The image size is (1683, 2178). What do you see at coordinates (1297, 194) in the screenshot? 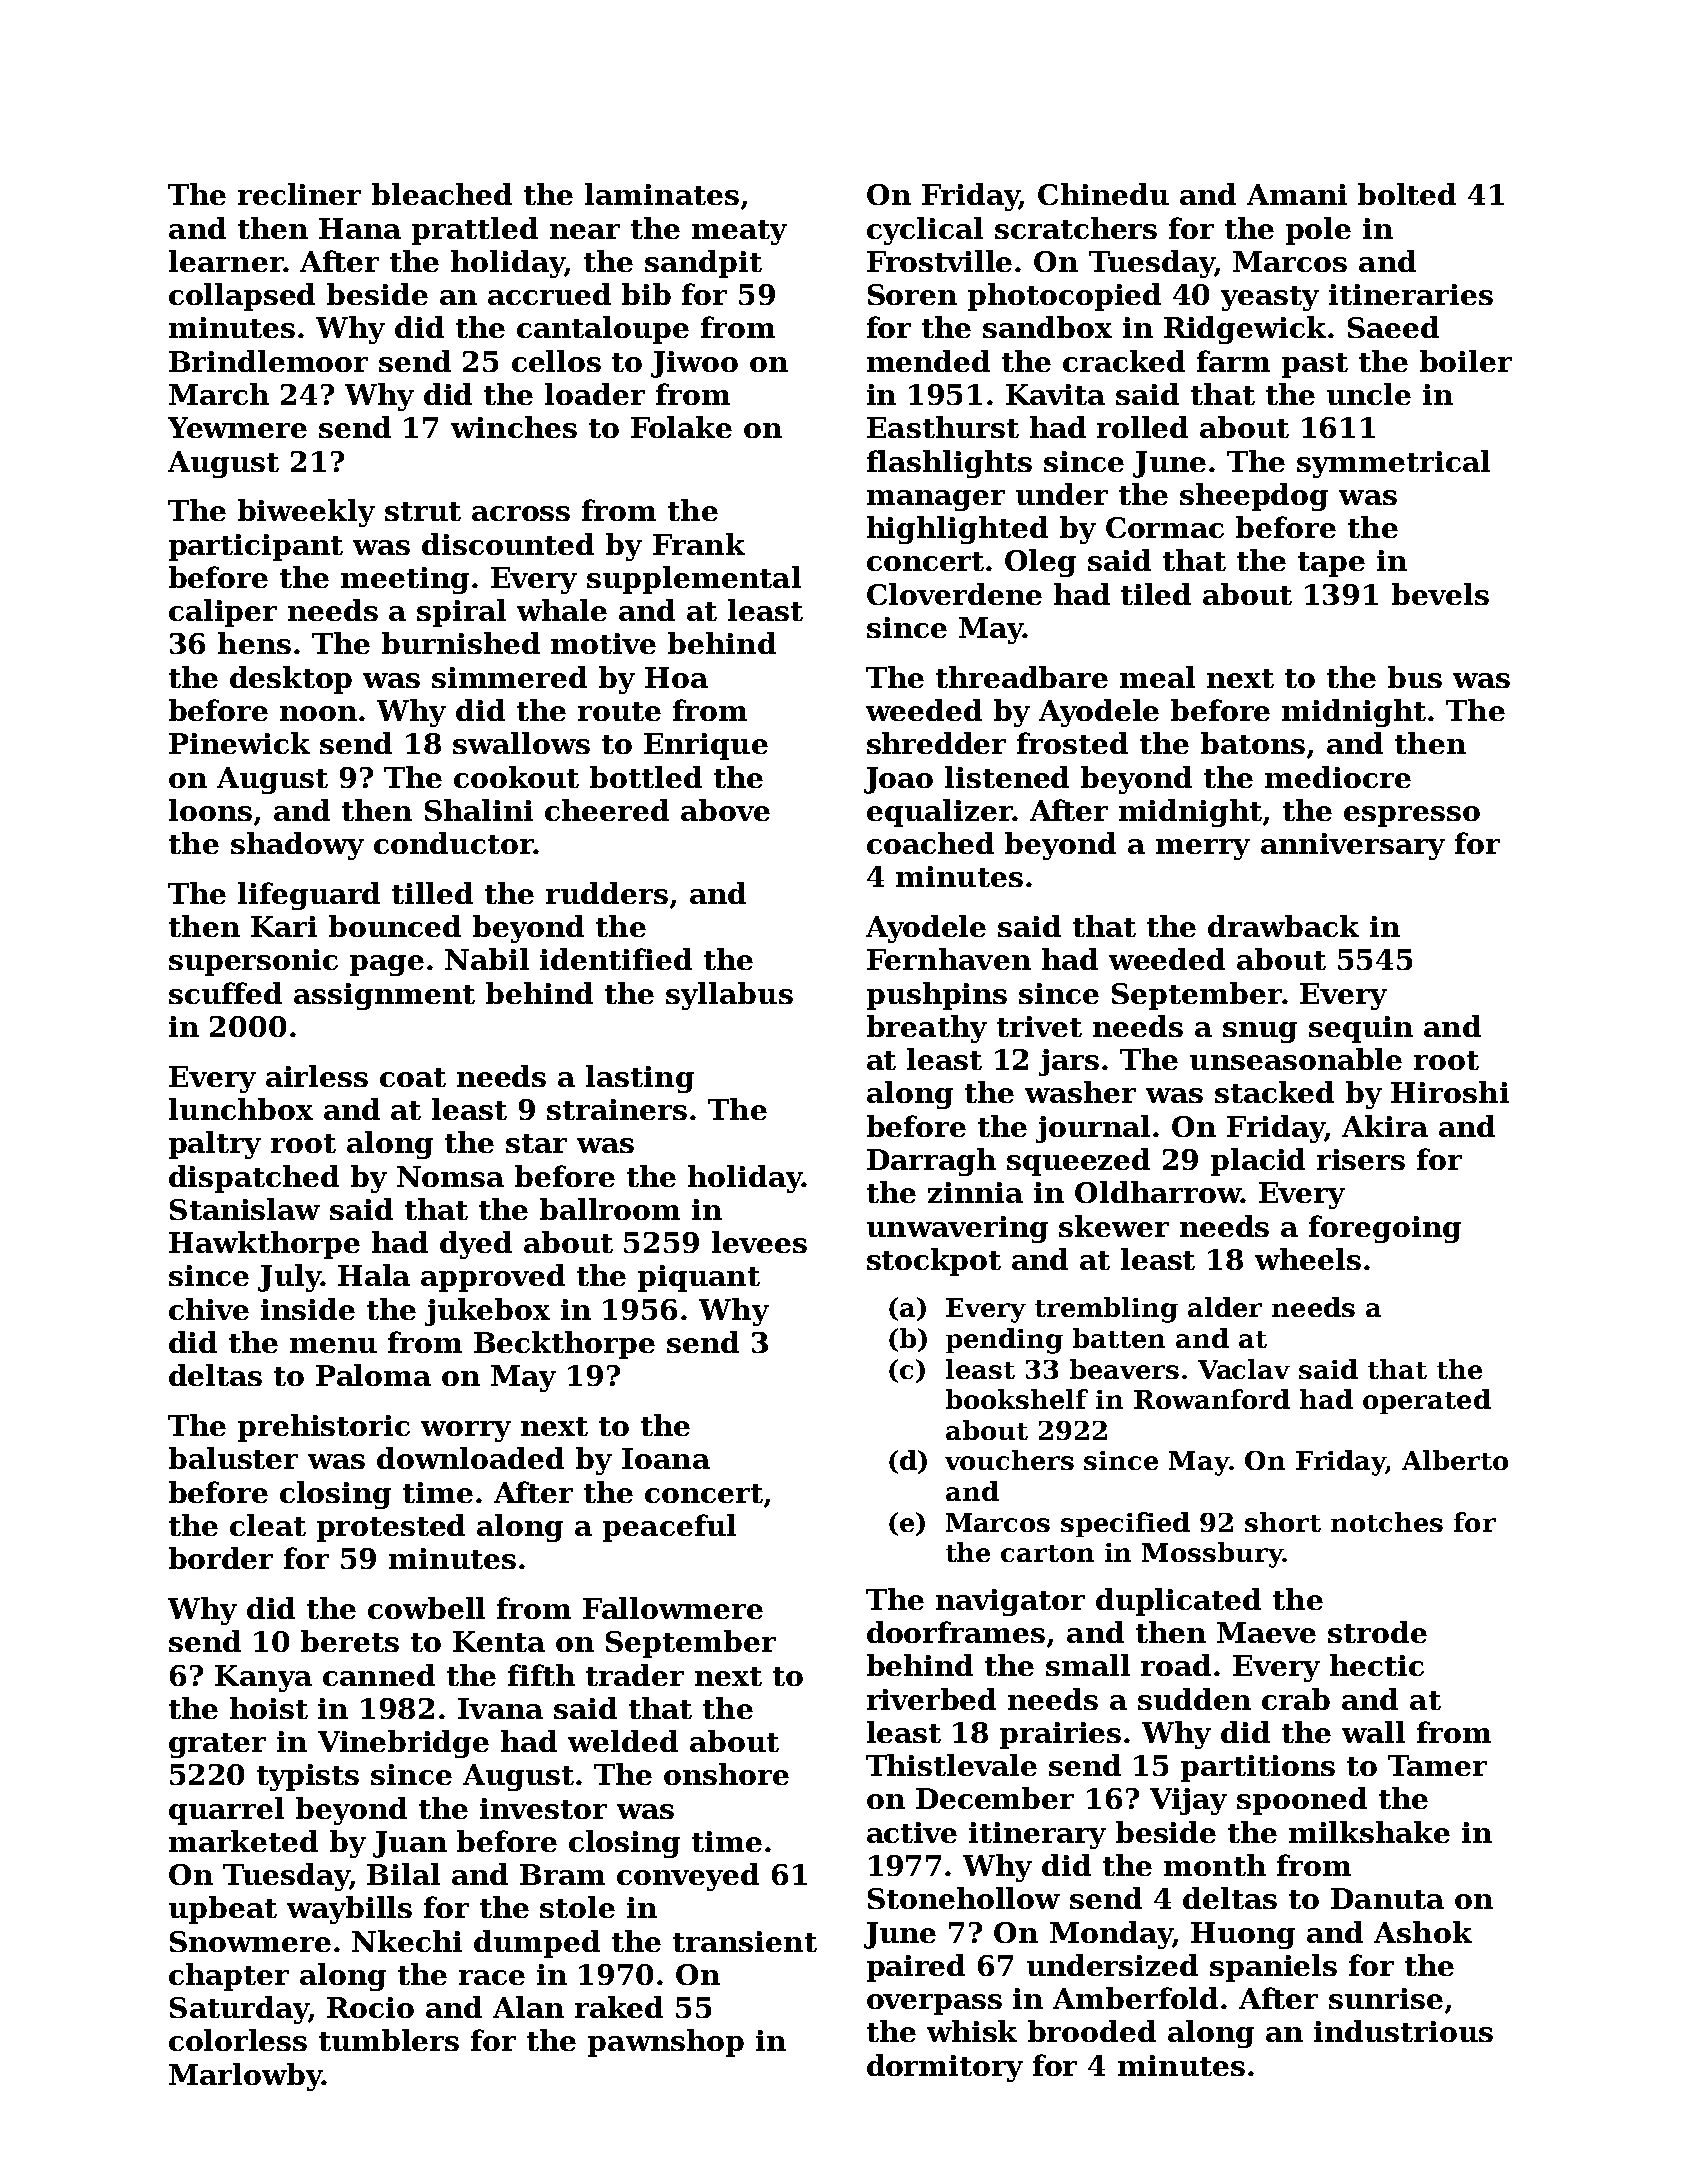
I see `Amani` at bounding box center [1297, 194].
